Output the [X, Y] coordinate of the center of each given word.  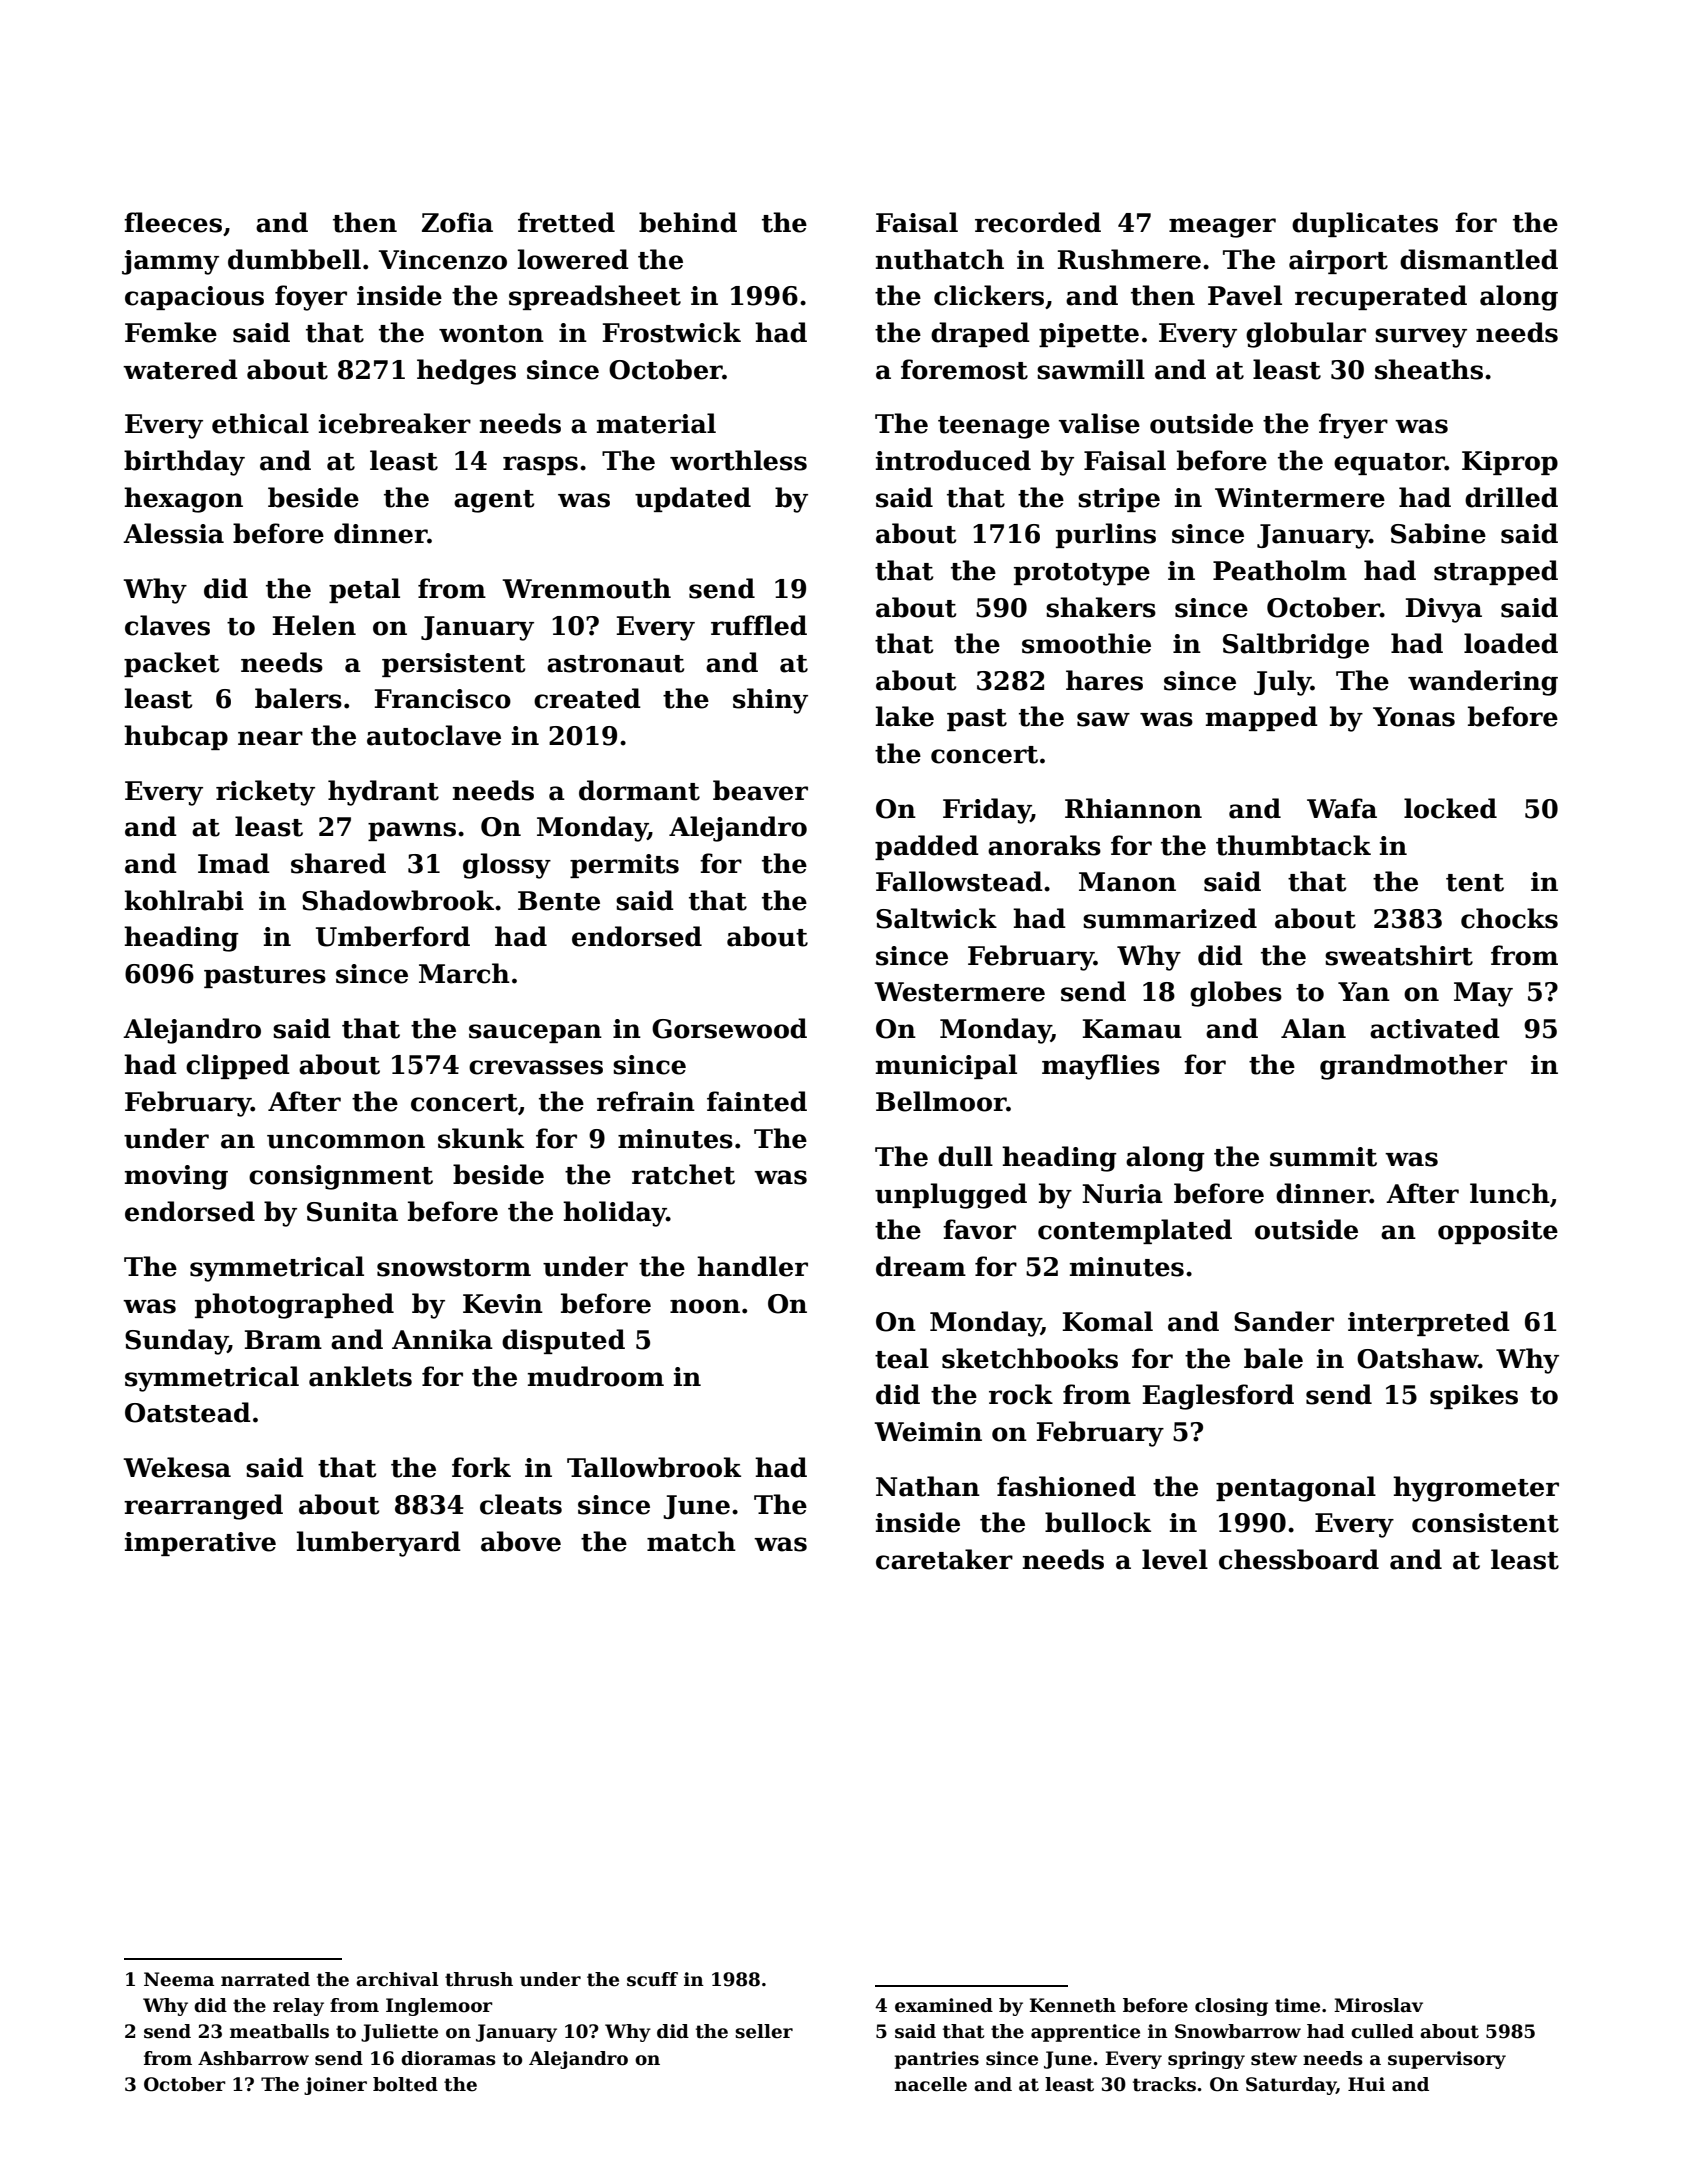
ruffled [759, 625]
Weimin [928, 1432]
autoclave [434, 735]
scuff [652, 1979]
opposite [1498, 1232]
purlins [1106, 535]
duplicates [1365, 224]
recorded [1038, 222]
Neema [179, 1979]
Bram [283, 1340]
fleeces [173, 222]
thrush [479, 1979]
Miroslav [1378, 2005]
